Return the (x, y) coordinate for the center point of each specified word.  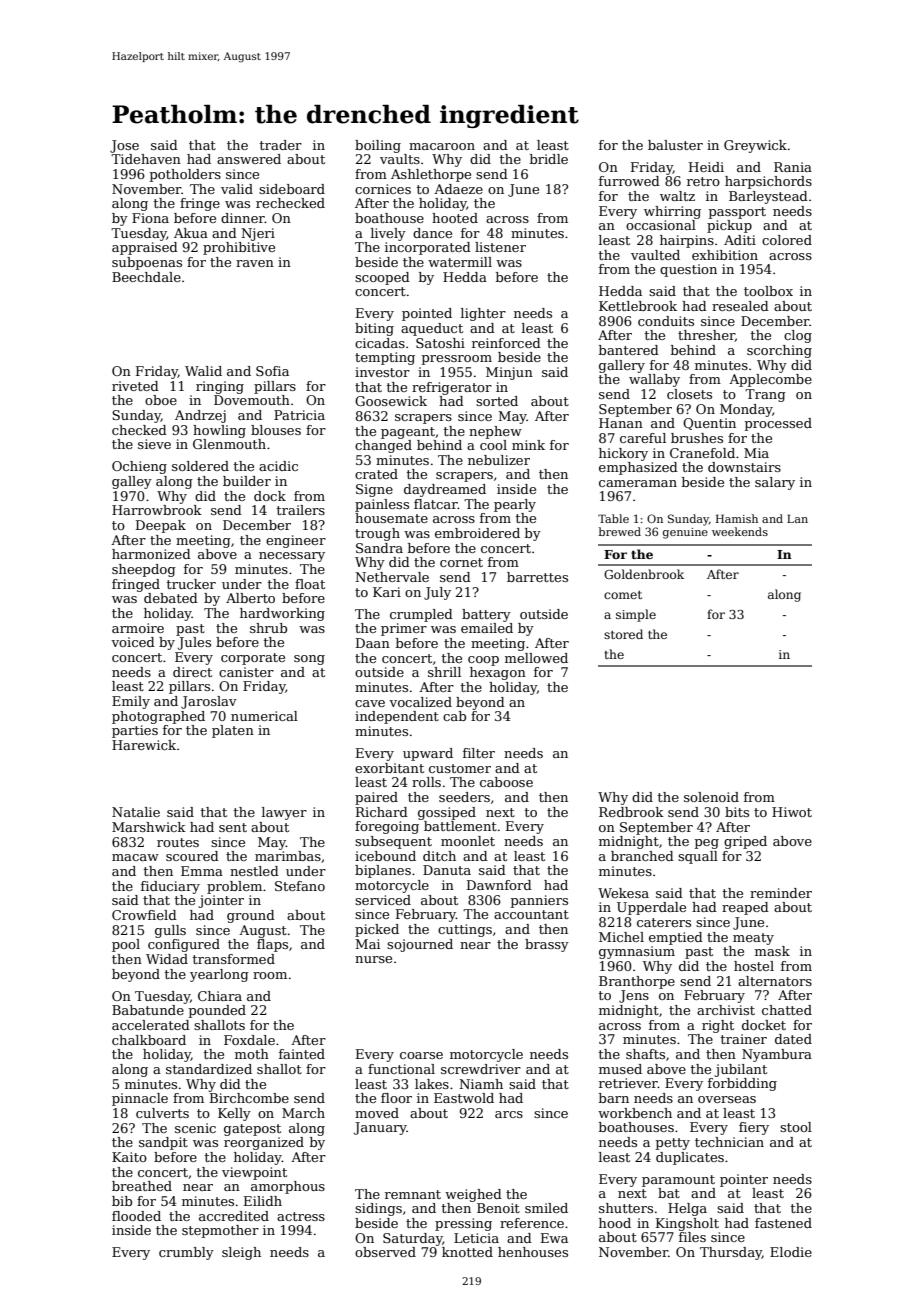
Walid (203, 371)
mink (528, 445)
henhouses (533, 1252)
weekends (740, 531)
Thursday (731, 1253)
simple (636, 615)
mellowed (536, 658)
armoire (138, 628)
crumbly (186, 1253)
